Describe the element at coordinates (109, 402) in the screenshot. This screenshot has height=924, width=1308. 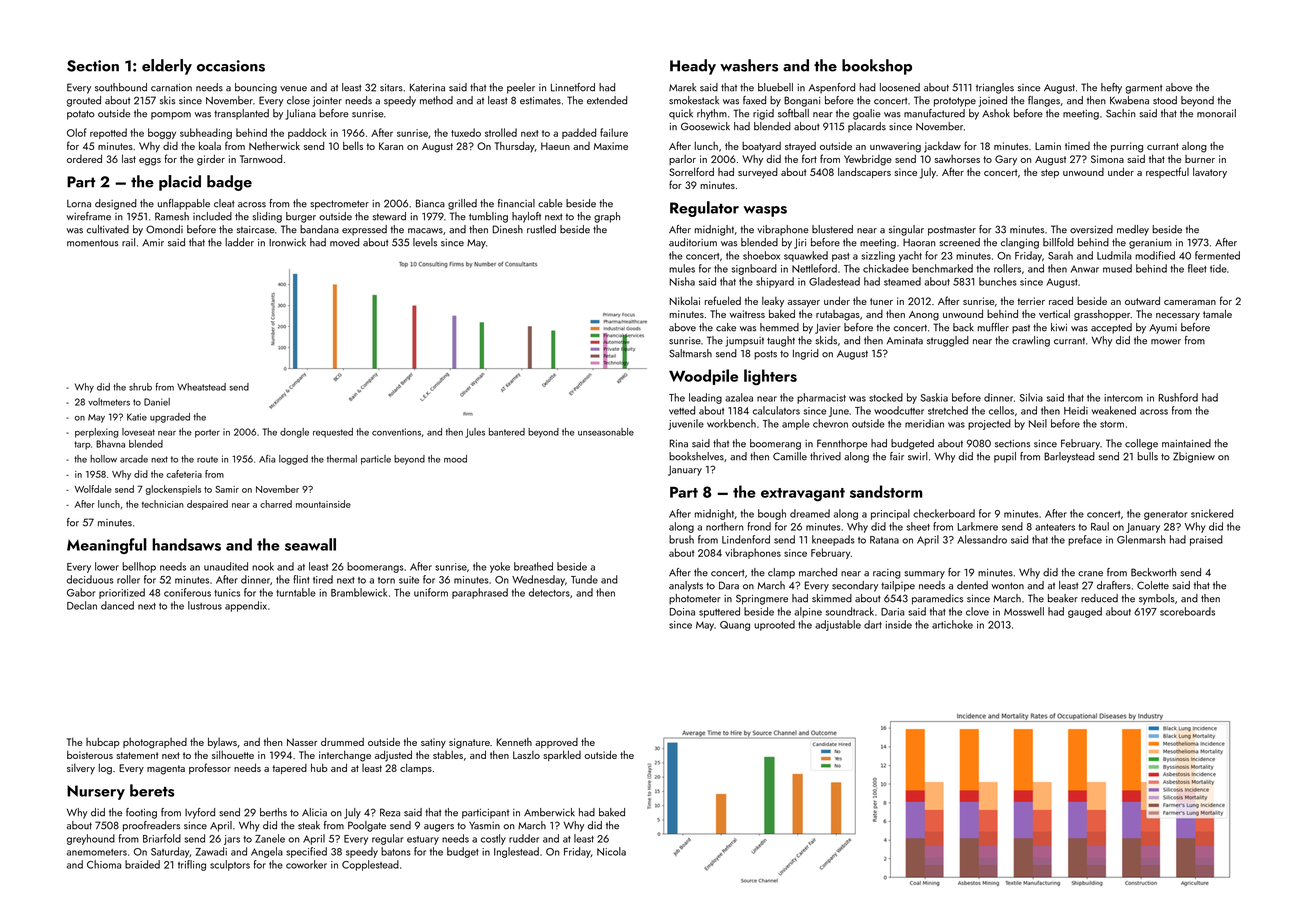
I see `voltmeters` at that location.
